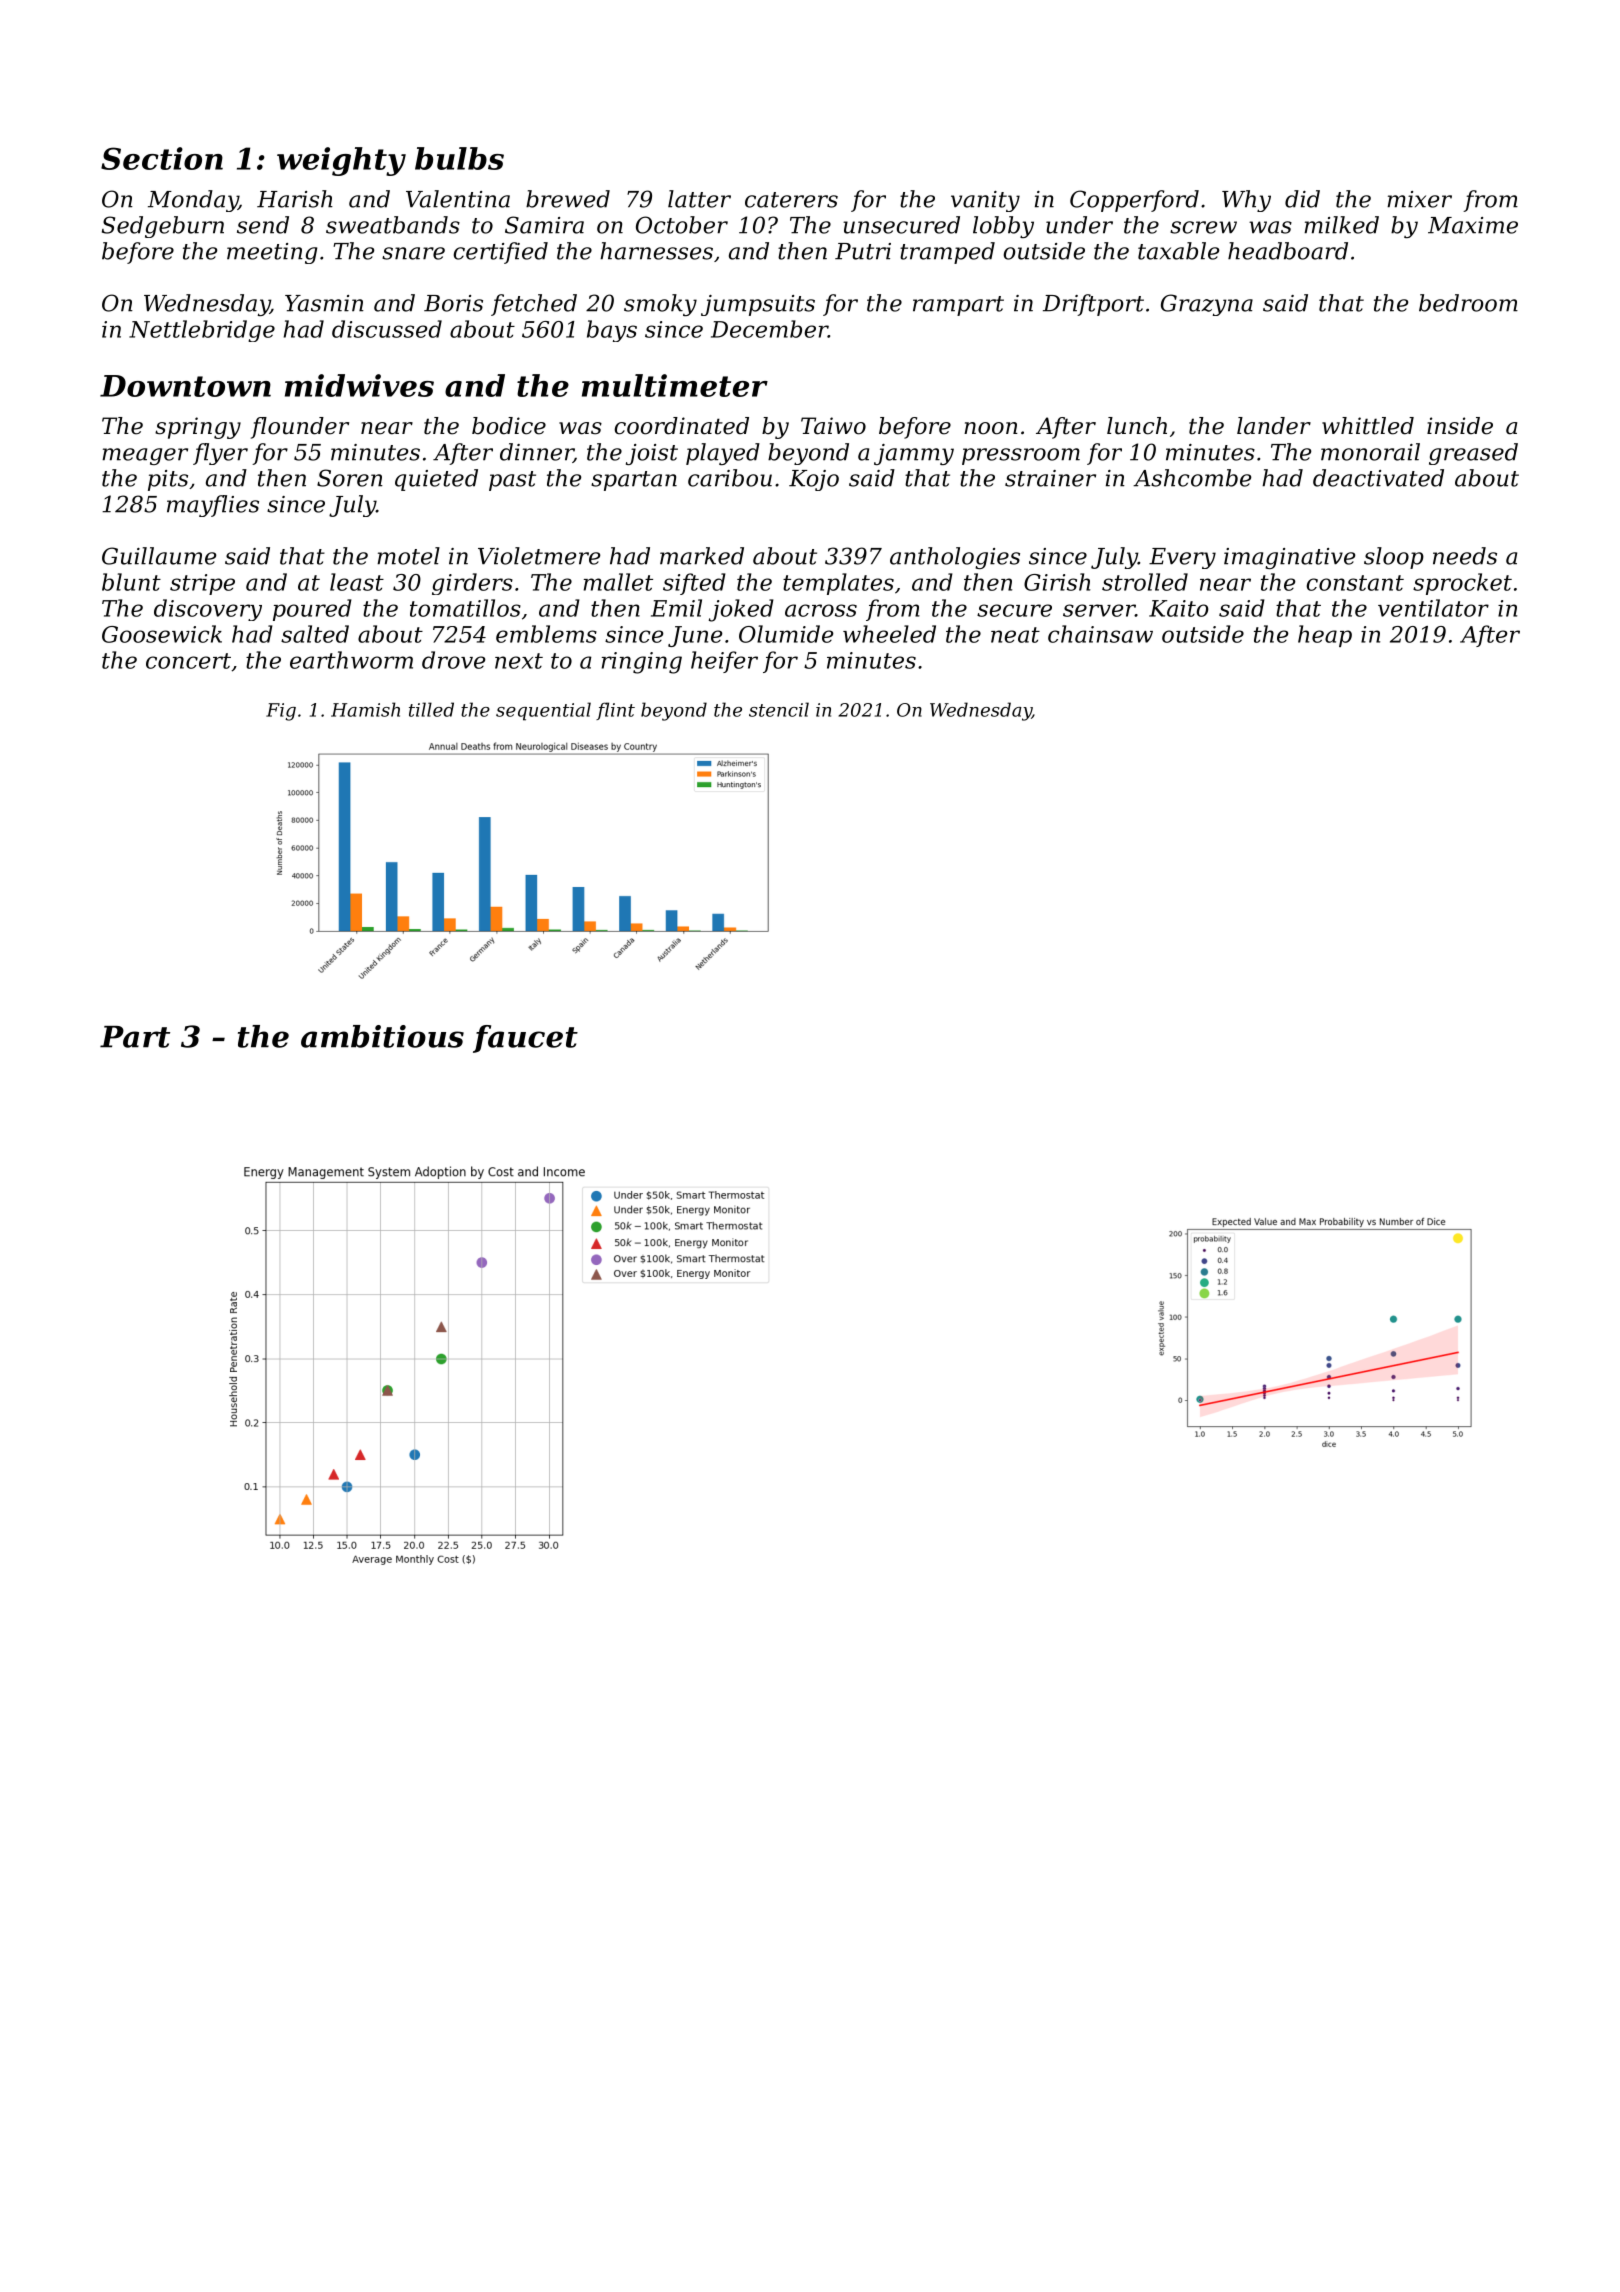  What do you see at coordinates (675, 385) in the document?
I see `multimeter` at bounding box center [675, 385].
